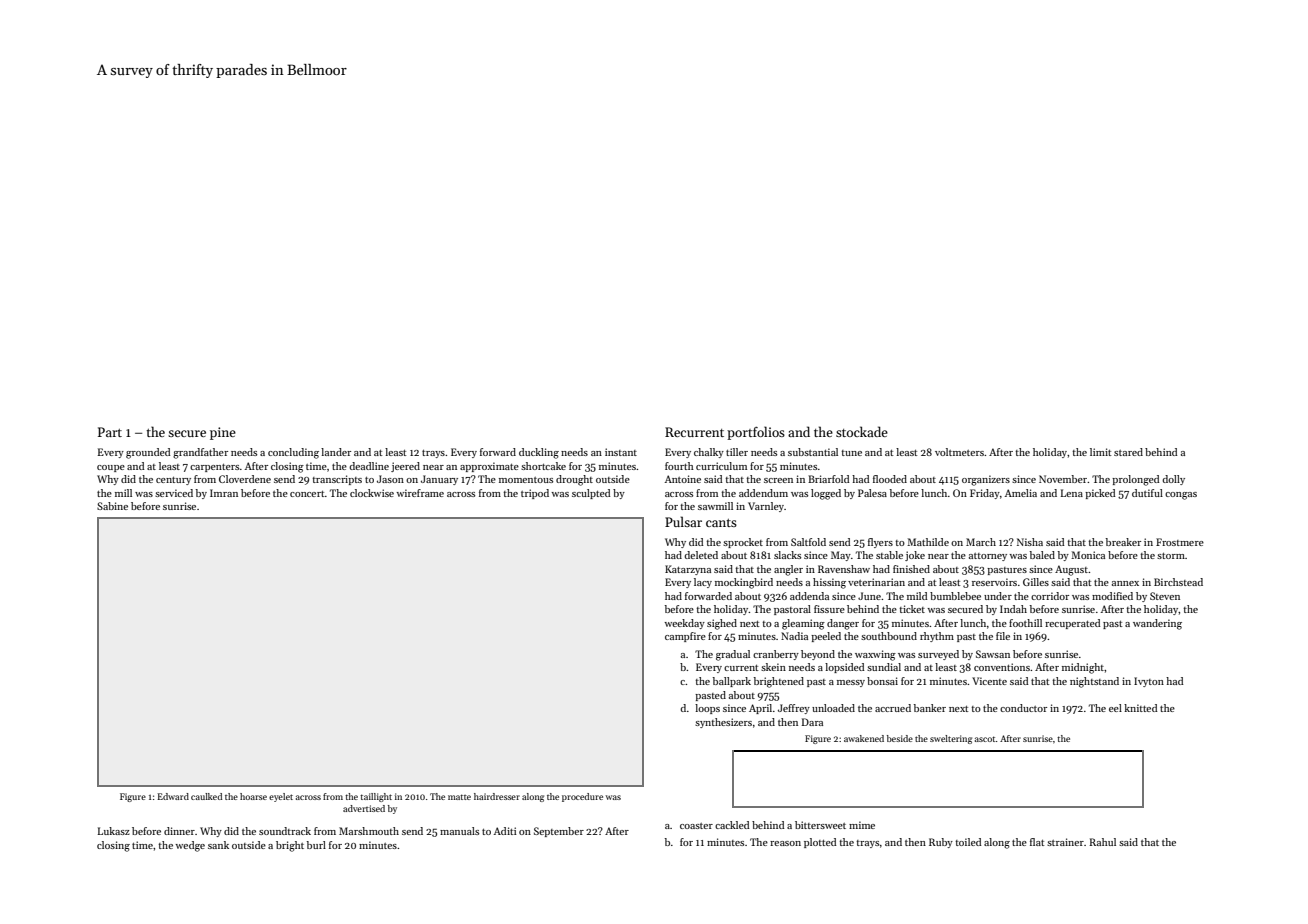 Image resolution: width=1308 pixels, height=924 pixels. What do you see at coordinates (685, 637) in the document?
I see `campfire` at bounding box center [685, 637].
